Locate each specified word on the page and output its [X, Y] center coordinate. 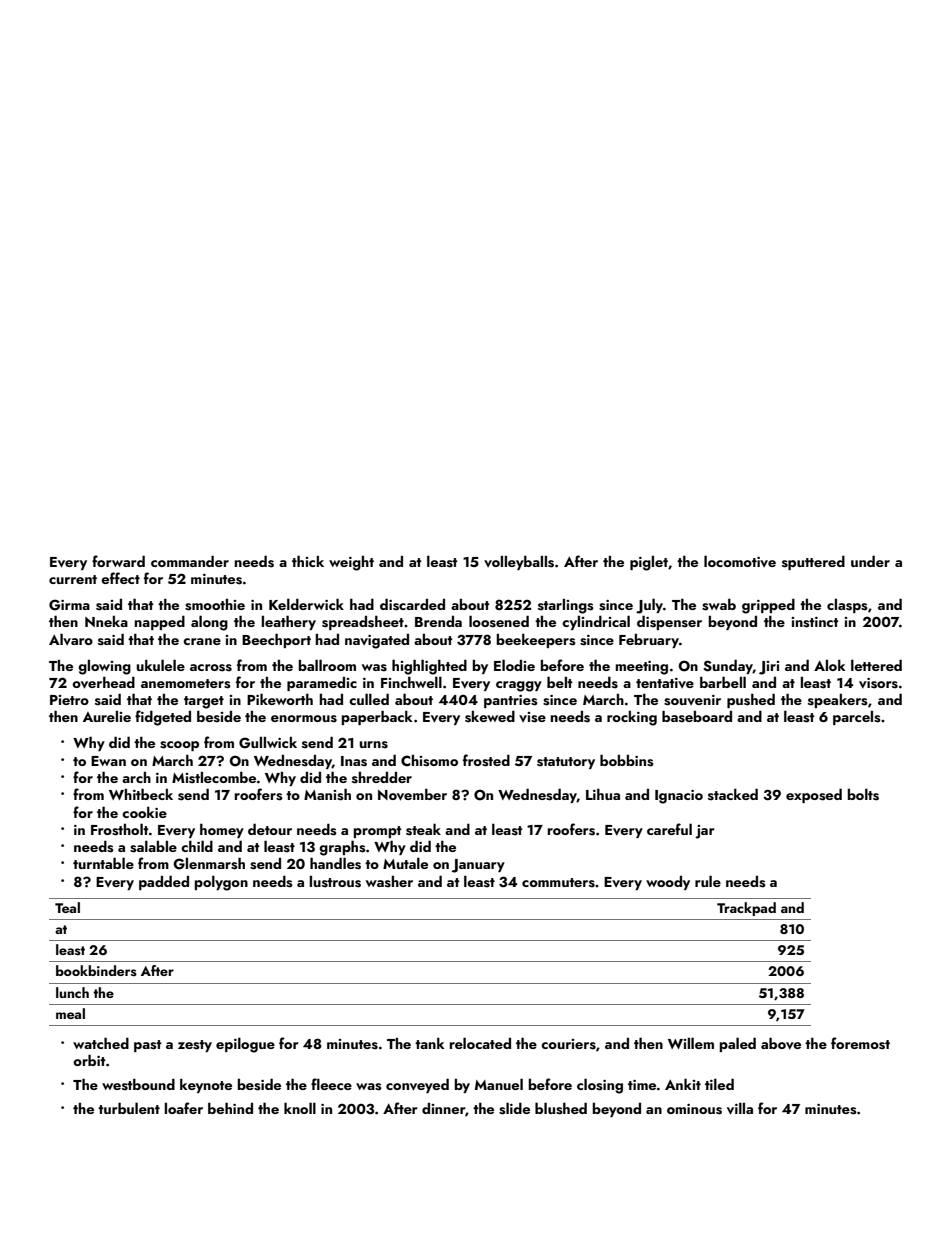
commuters [558, 883]
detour [270, 829]
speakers [838, 701]
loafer [184, 1108]
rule [708, 881]
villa [740, 1108]
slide [514, 1108]
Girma [69, 605]
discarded [412, 604]
